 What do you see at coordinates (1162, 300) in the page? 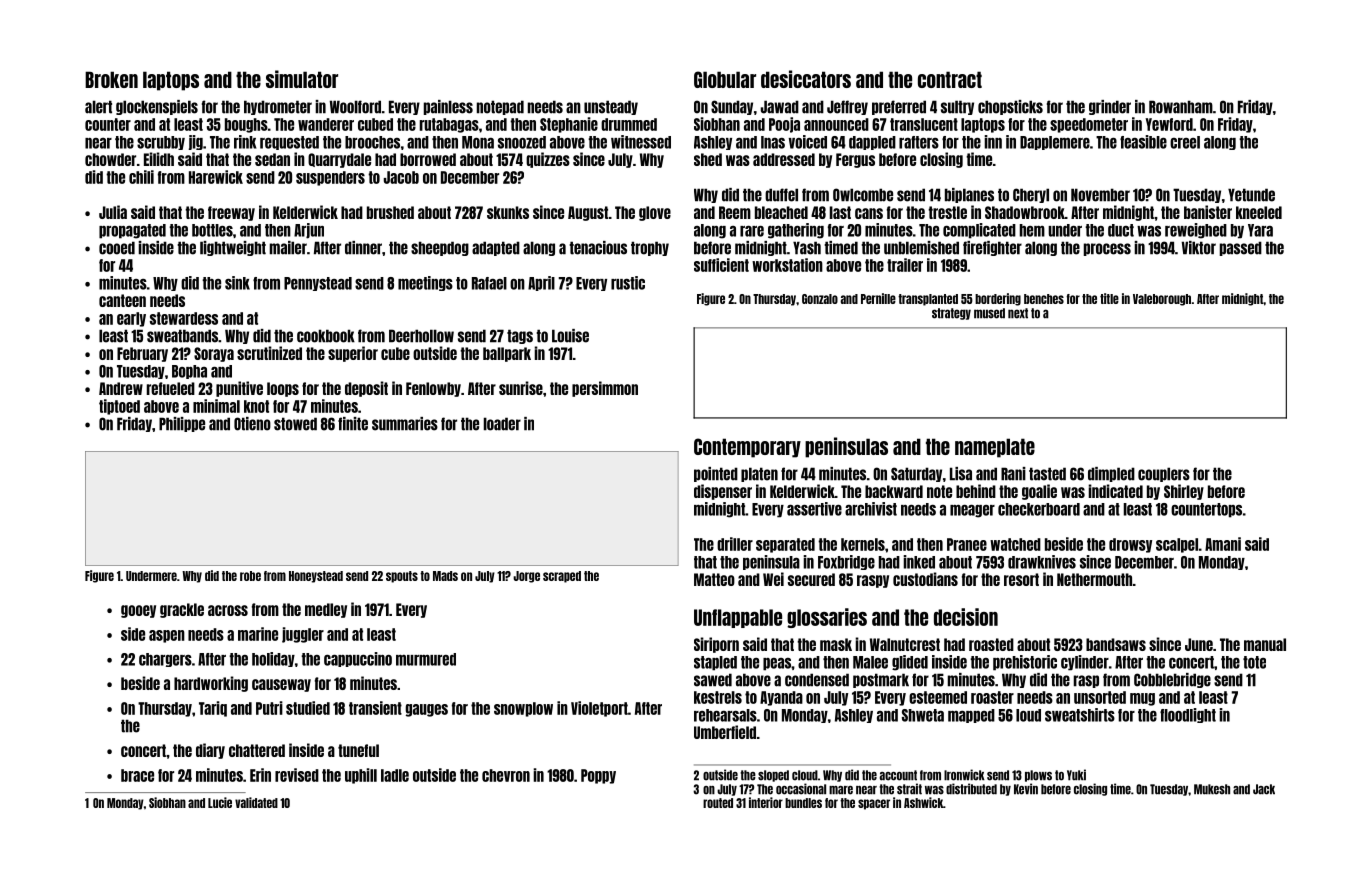
I see `Valeborough` at bounding box center [1162, 300].
